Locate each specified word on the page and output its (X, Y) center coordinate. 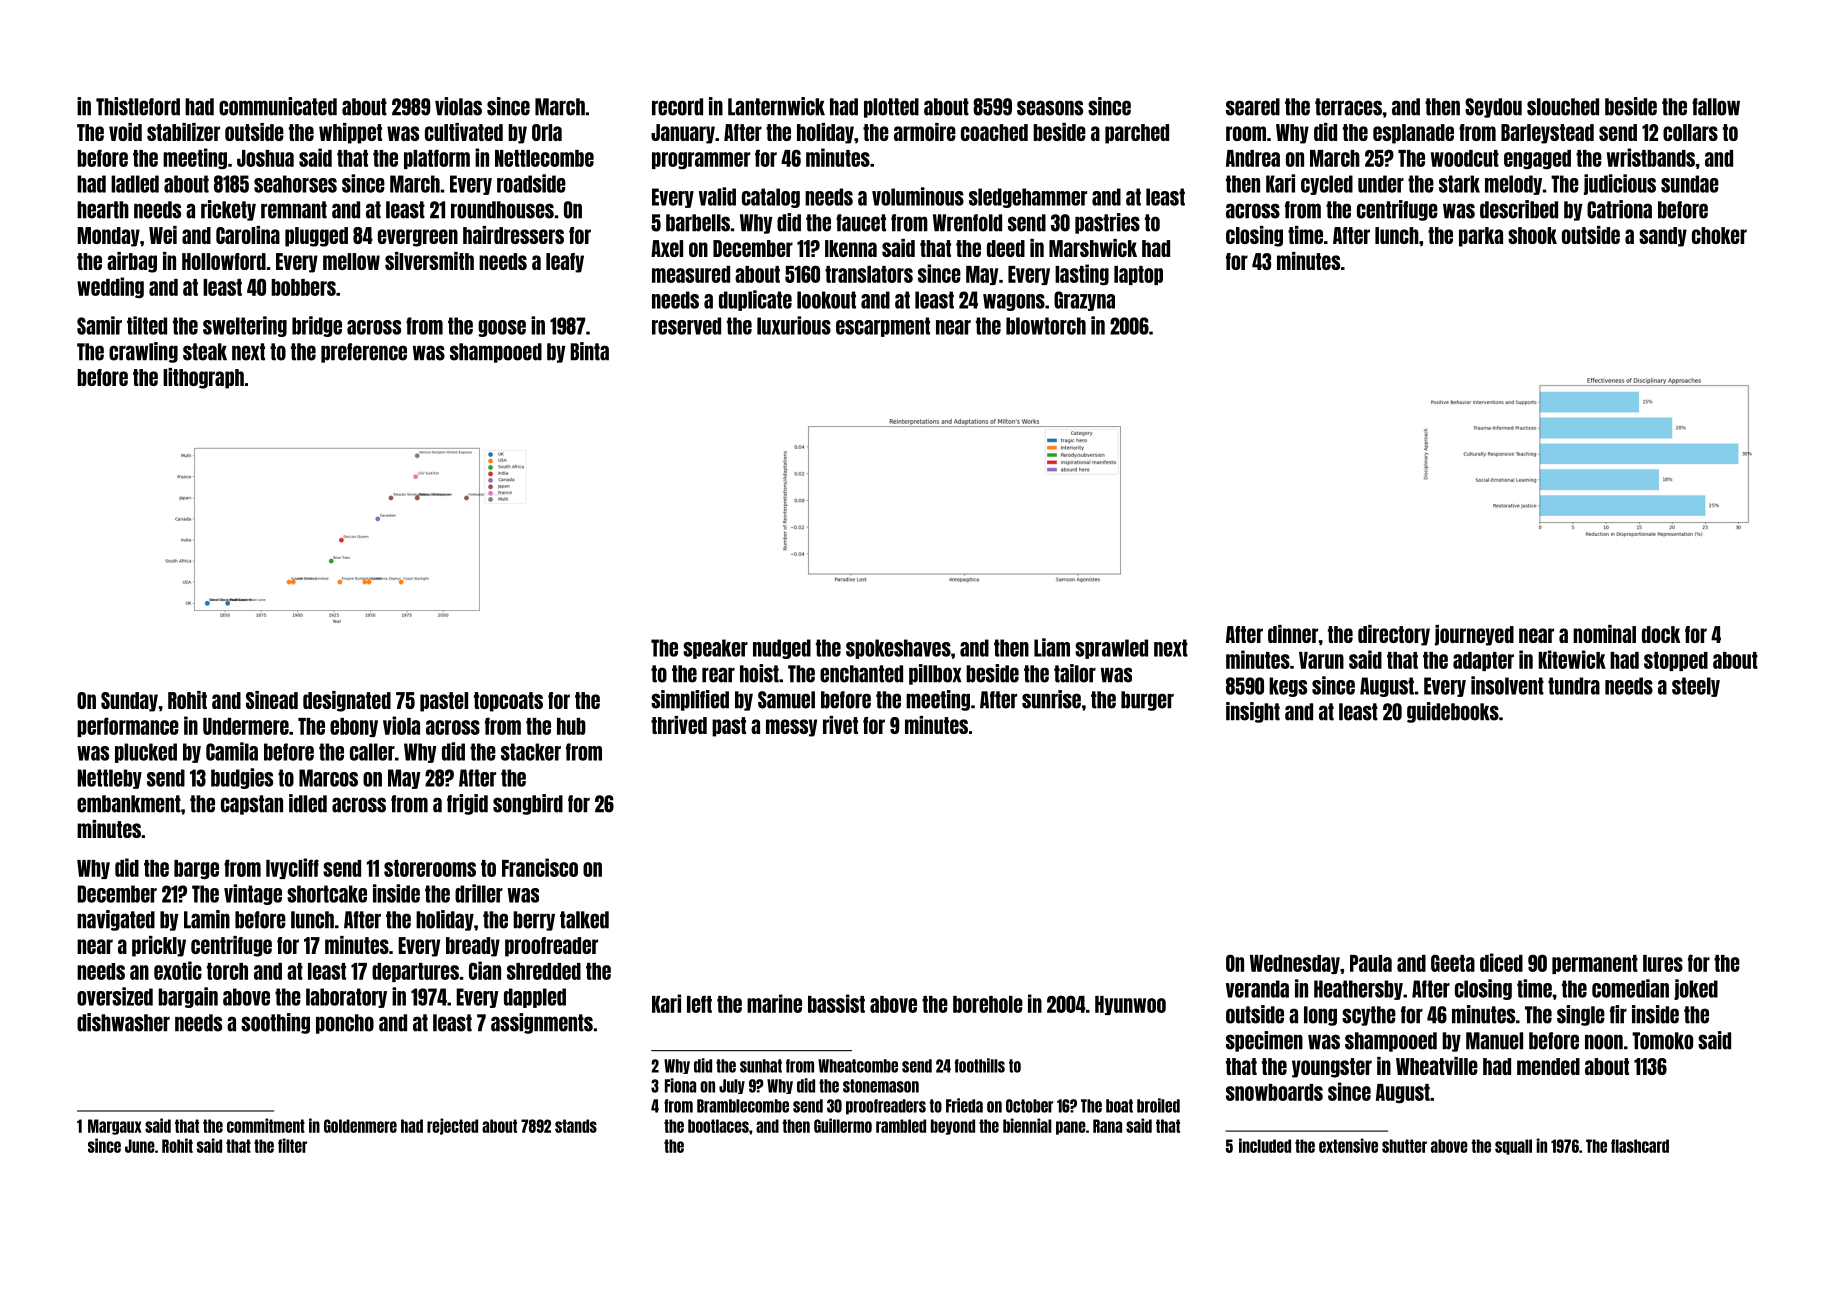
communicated (278, 106)
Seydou (1493, 108)
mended (1548, 1066)
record (677, 107)
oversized (115, 996)
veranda (1257, 989)
